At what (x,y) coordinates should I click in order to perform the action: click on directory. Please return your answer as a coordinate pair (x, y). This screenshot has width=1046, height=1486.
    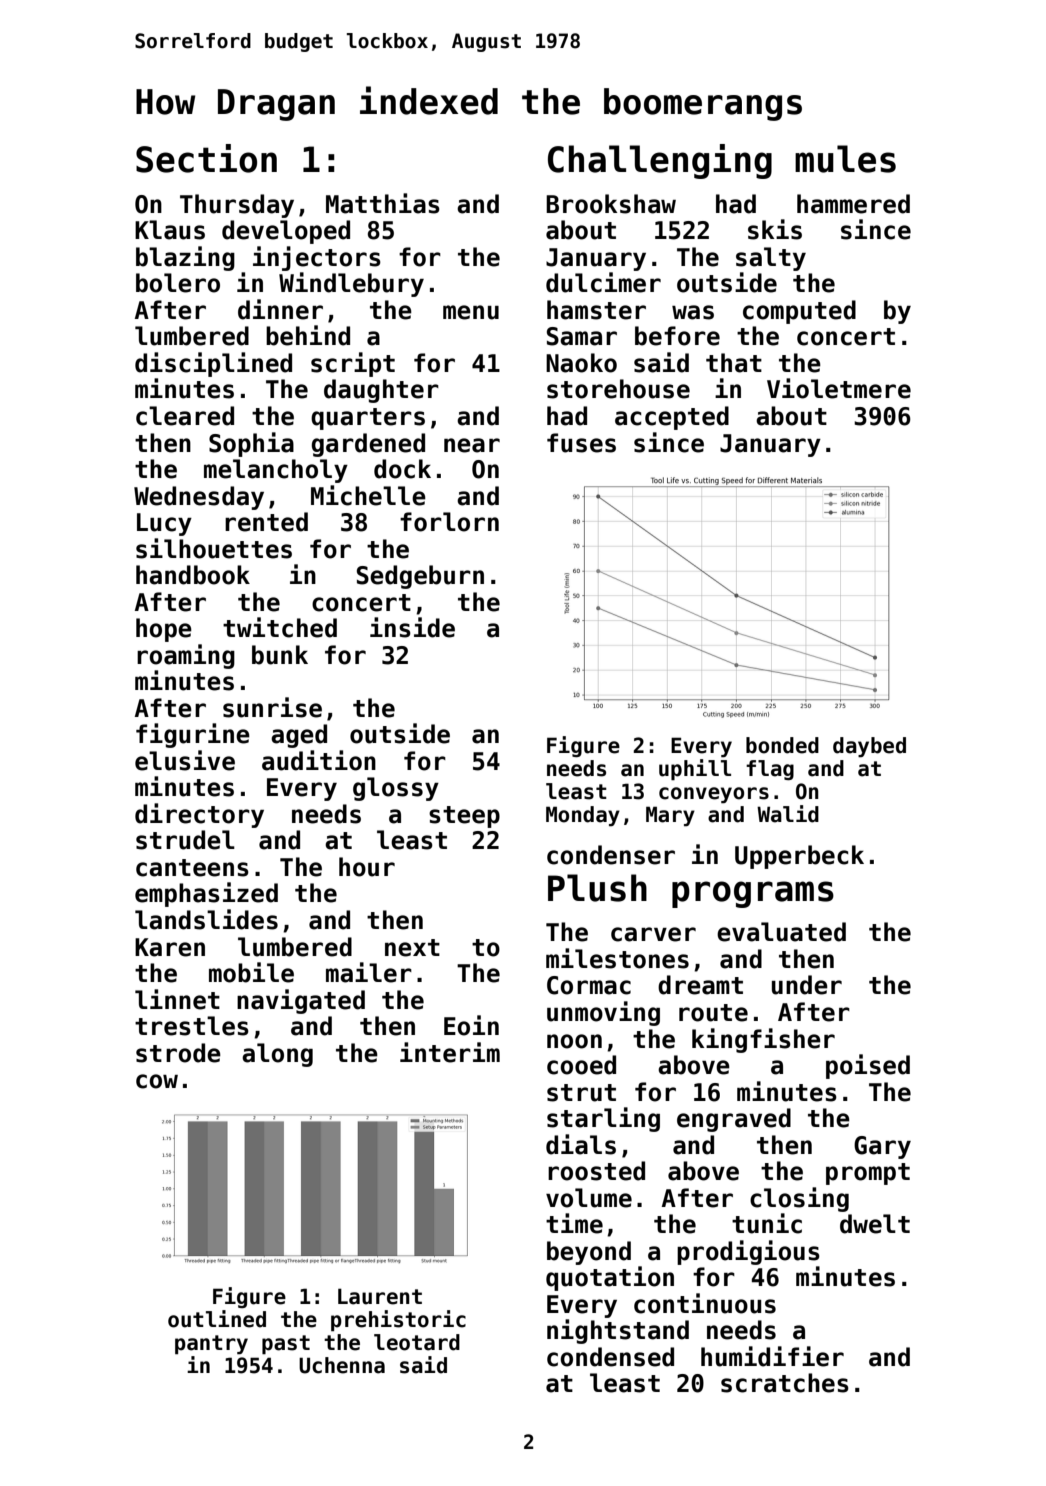
    Looking at the image, I should click on (199, 815).
